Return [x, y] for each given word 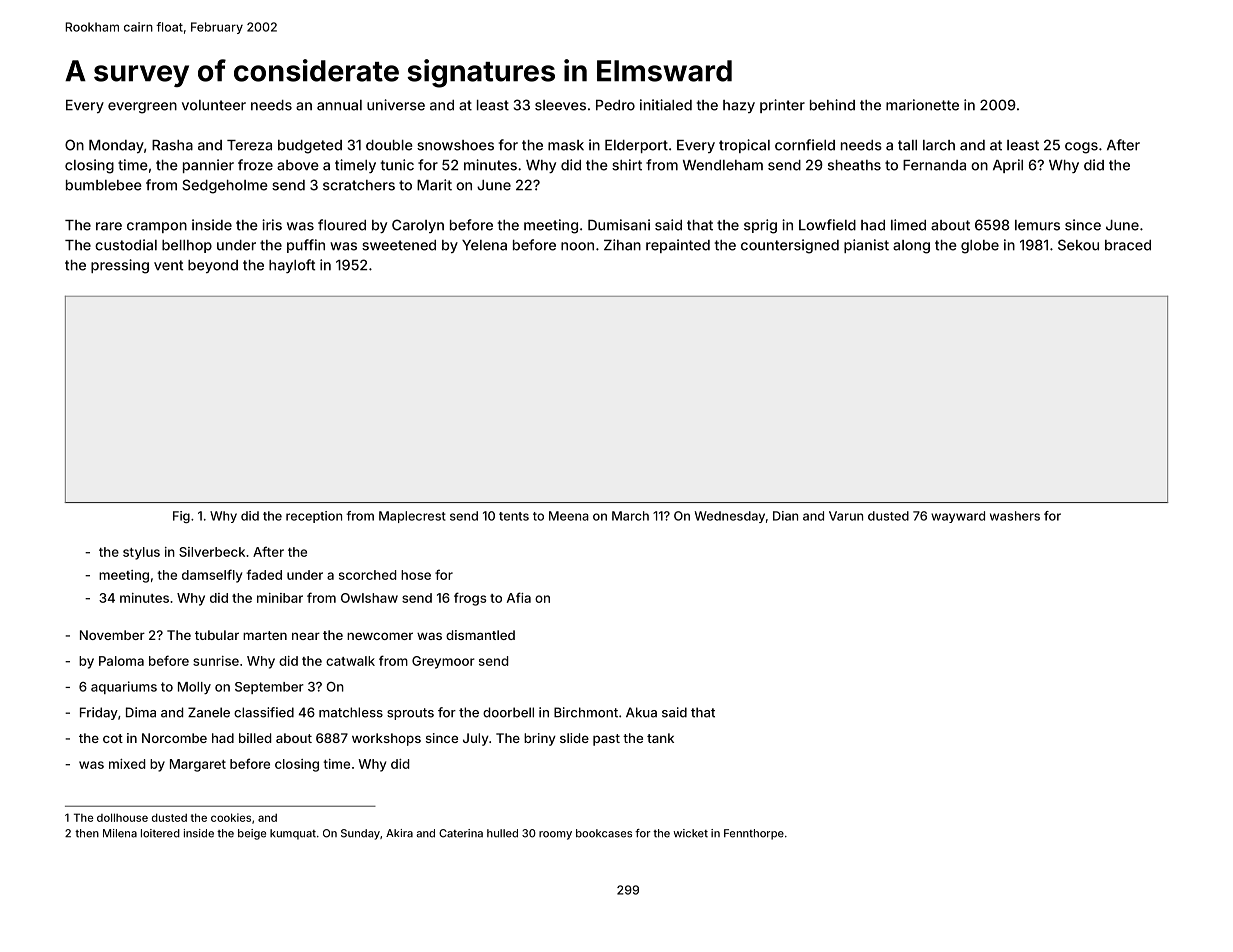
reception [314, 517]
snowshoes [455, 145]
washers [1015, 516]
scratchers [359, 185]
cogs [1081, 148]
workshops [386, 739]
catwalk [350, 661]
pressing [120, 266]
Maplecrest [412, 517]
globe [980, 247]
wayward [958, 517]
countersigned [790, 246]
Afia [519, 597]
